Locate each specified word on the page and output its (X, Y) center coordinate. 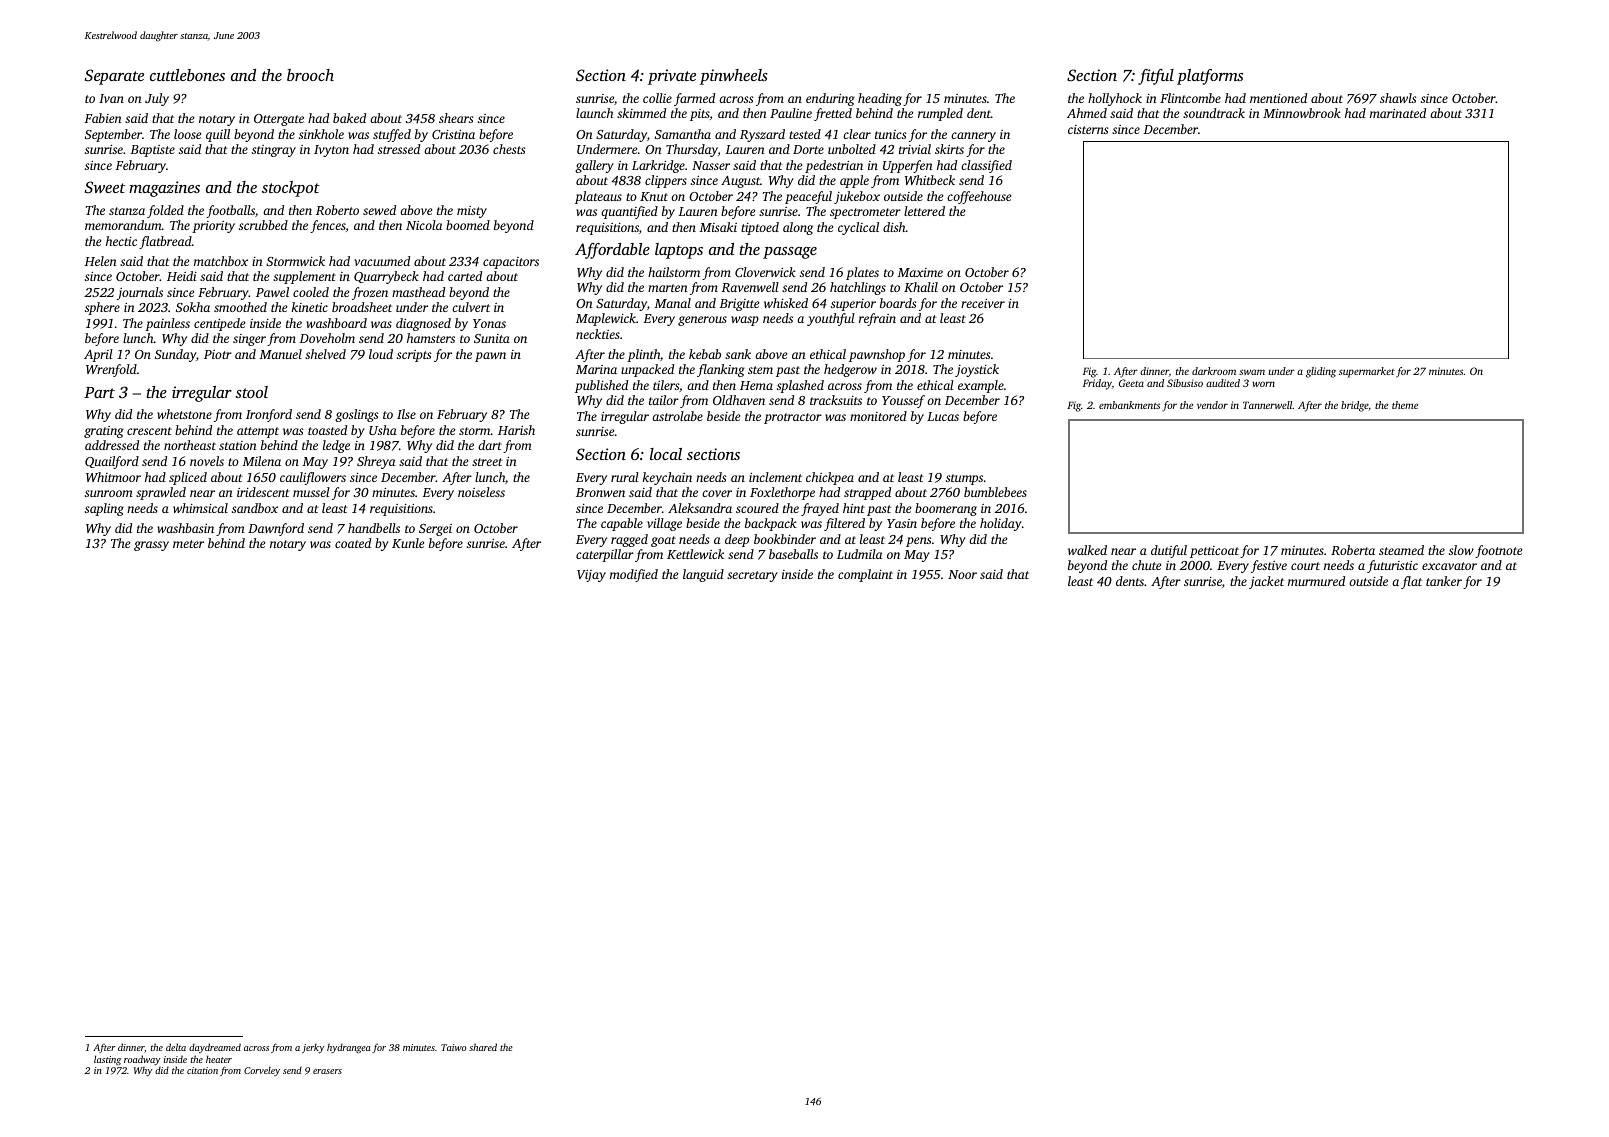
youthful (831, 319)
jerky (313, 1048)
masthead (418, 292)
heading (880, 99)
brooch (310, 75)
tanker (1444, 581)
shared (483, 1047)
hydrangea (349, 1048)
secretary (752, 576)
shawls (1398, 98)
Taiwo (453, 1047)
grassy (151, 546)
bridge (1354, 406)
